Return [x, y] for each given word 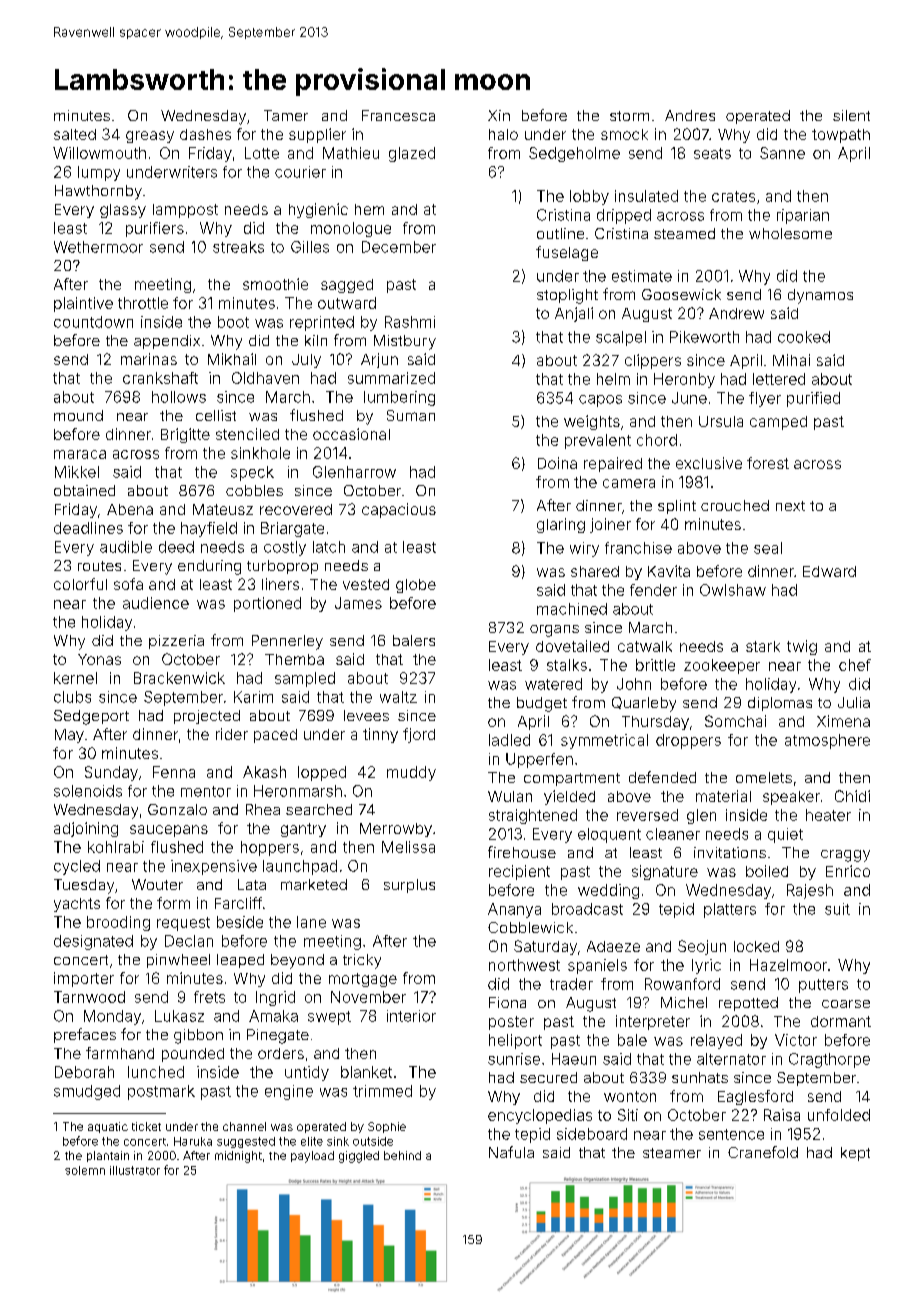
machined [572, 609]
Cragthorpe [829, 1060]
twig [802, 647]
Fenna [174, 772]
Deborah [84, 1072]
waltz [398, 697]
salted [75, 134]
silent [851, 115]
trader [571, 984]
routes [99, 566]
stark [763, 646]
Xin [499, 115]
